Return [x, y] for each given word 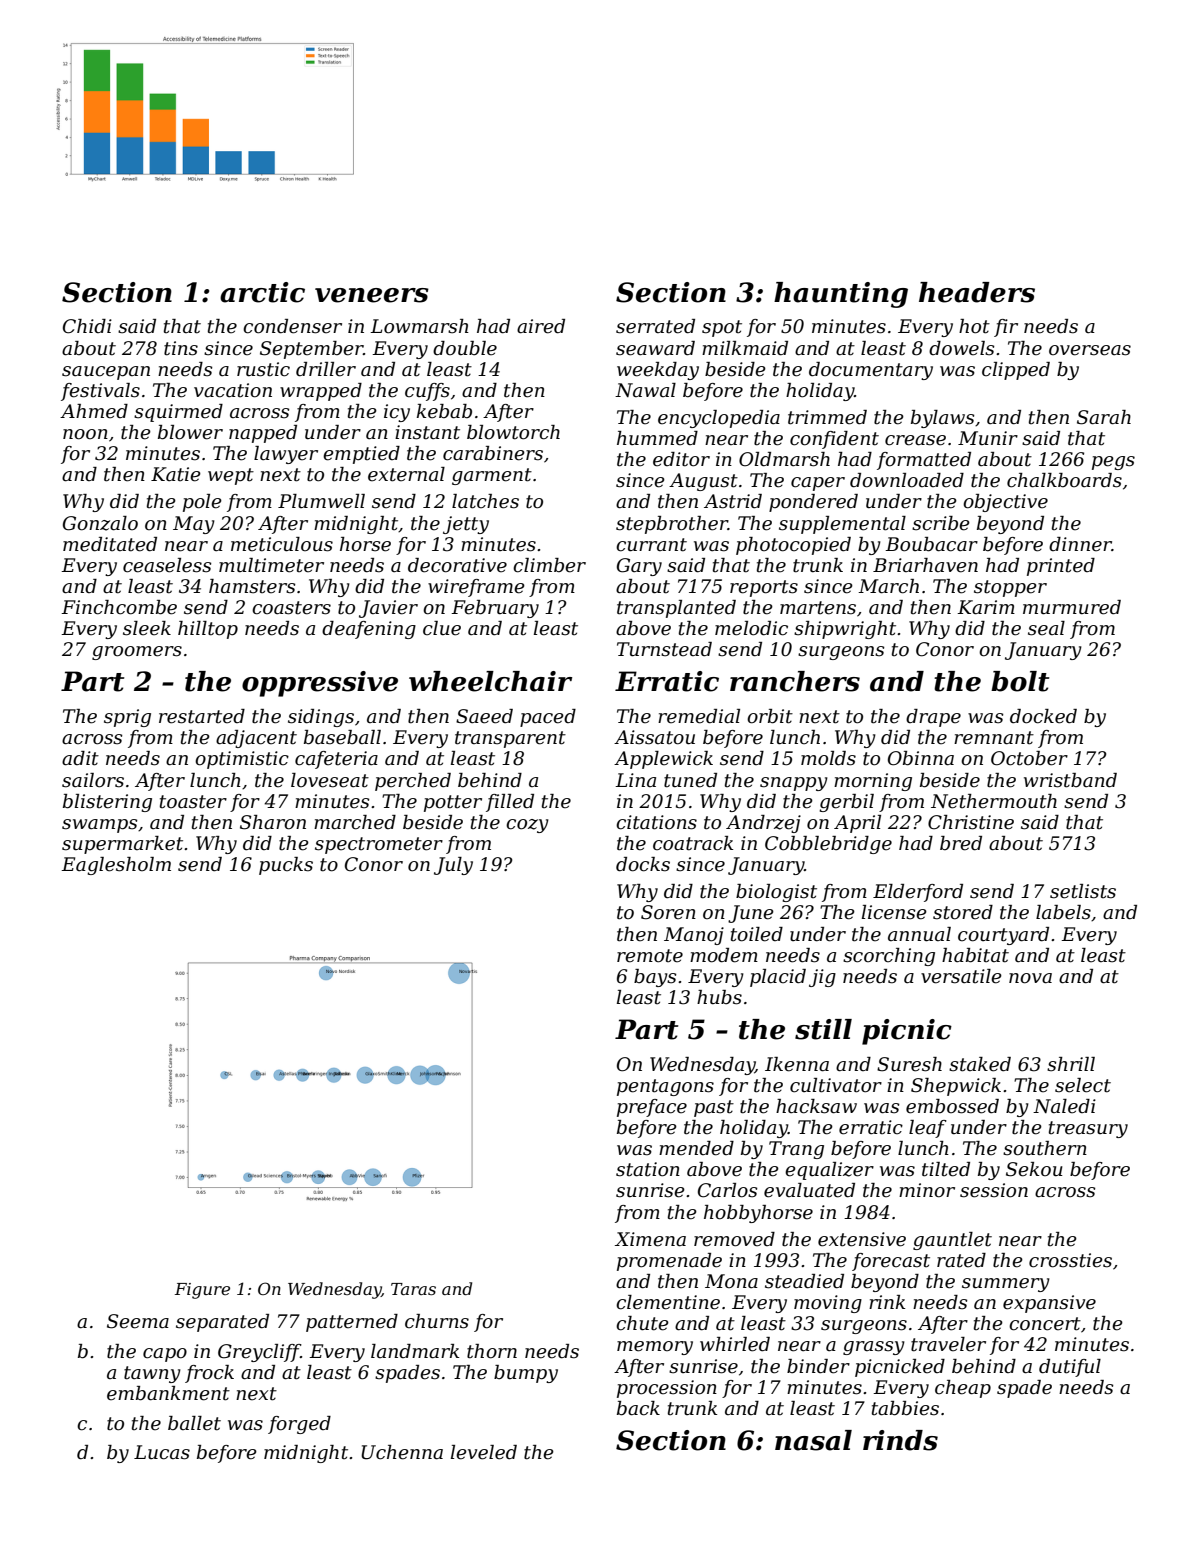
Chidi [87, 326]
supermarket [122, 845]
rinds [900, 1440]
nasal [813, 1440]
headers [977, 292]
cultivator [836, 1085]
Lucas [162, 1452]
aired [541, 326]
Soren [668, 912]
